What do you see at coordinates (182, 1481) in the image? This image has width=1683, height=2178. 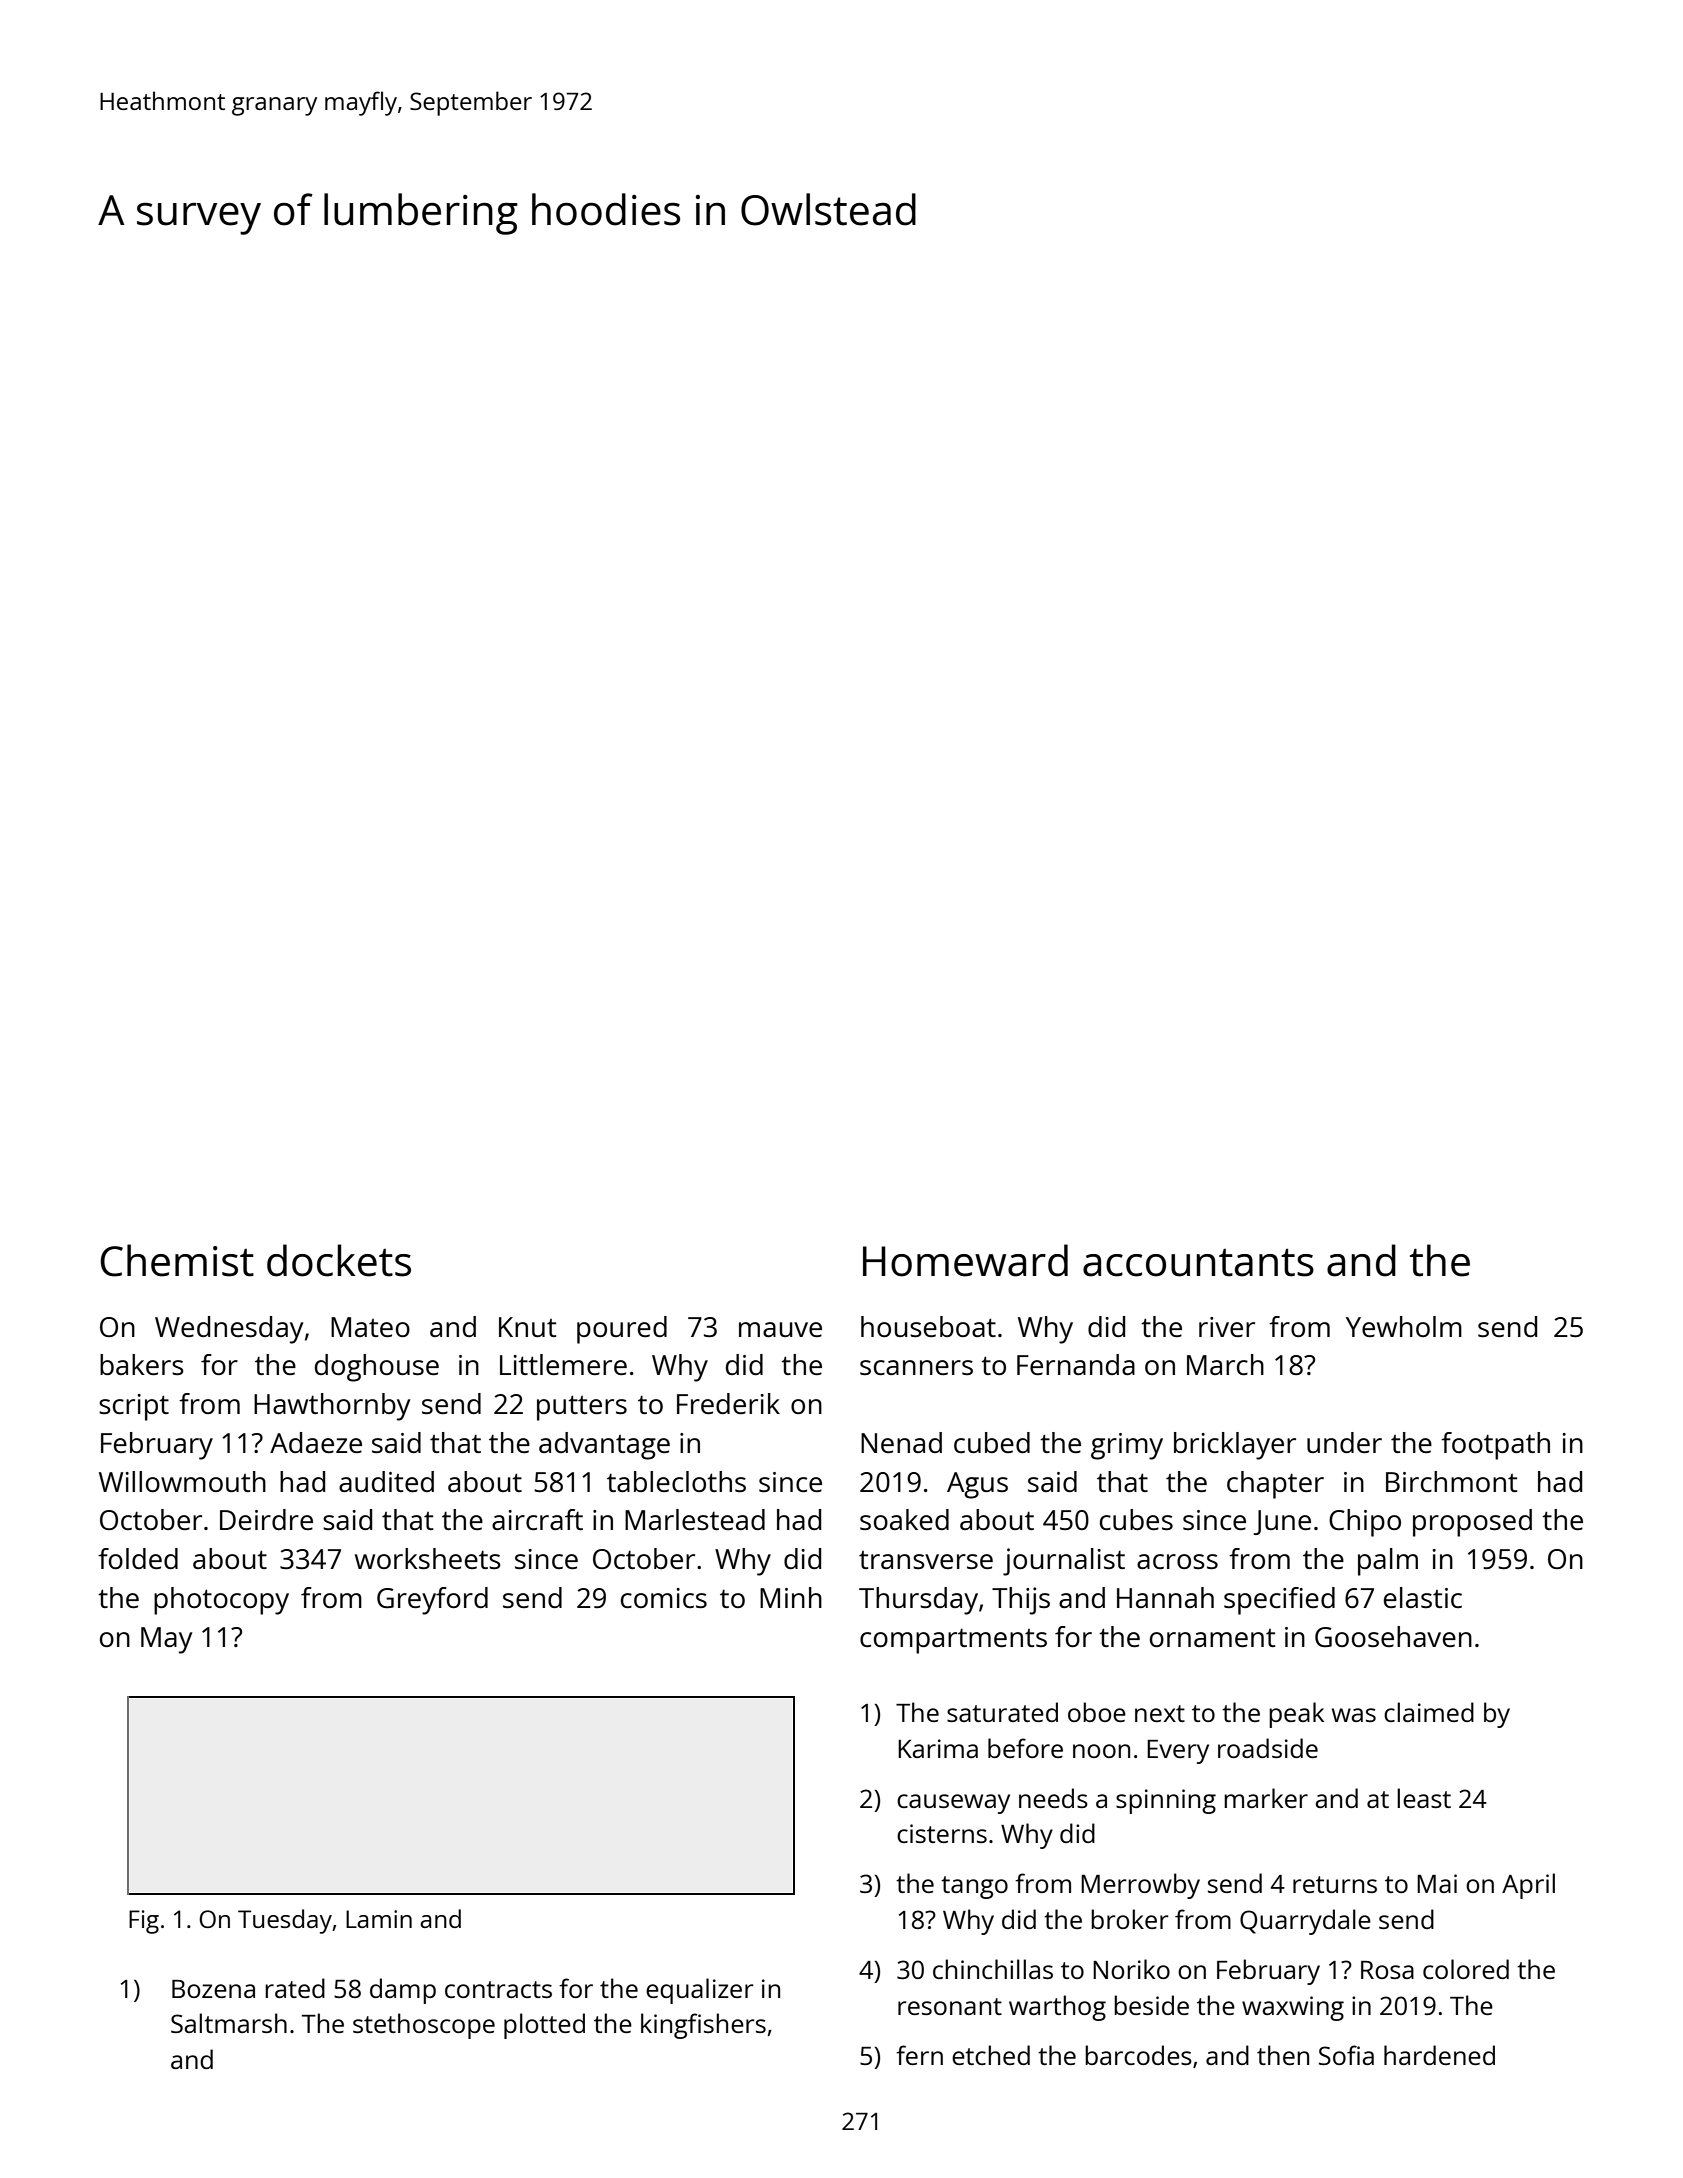 I see `Willowmouth` at bounding box center [182, 1481].
